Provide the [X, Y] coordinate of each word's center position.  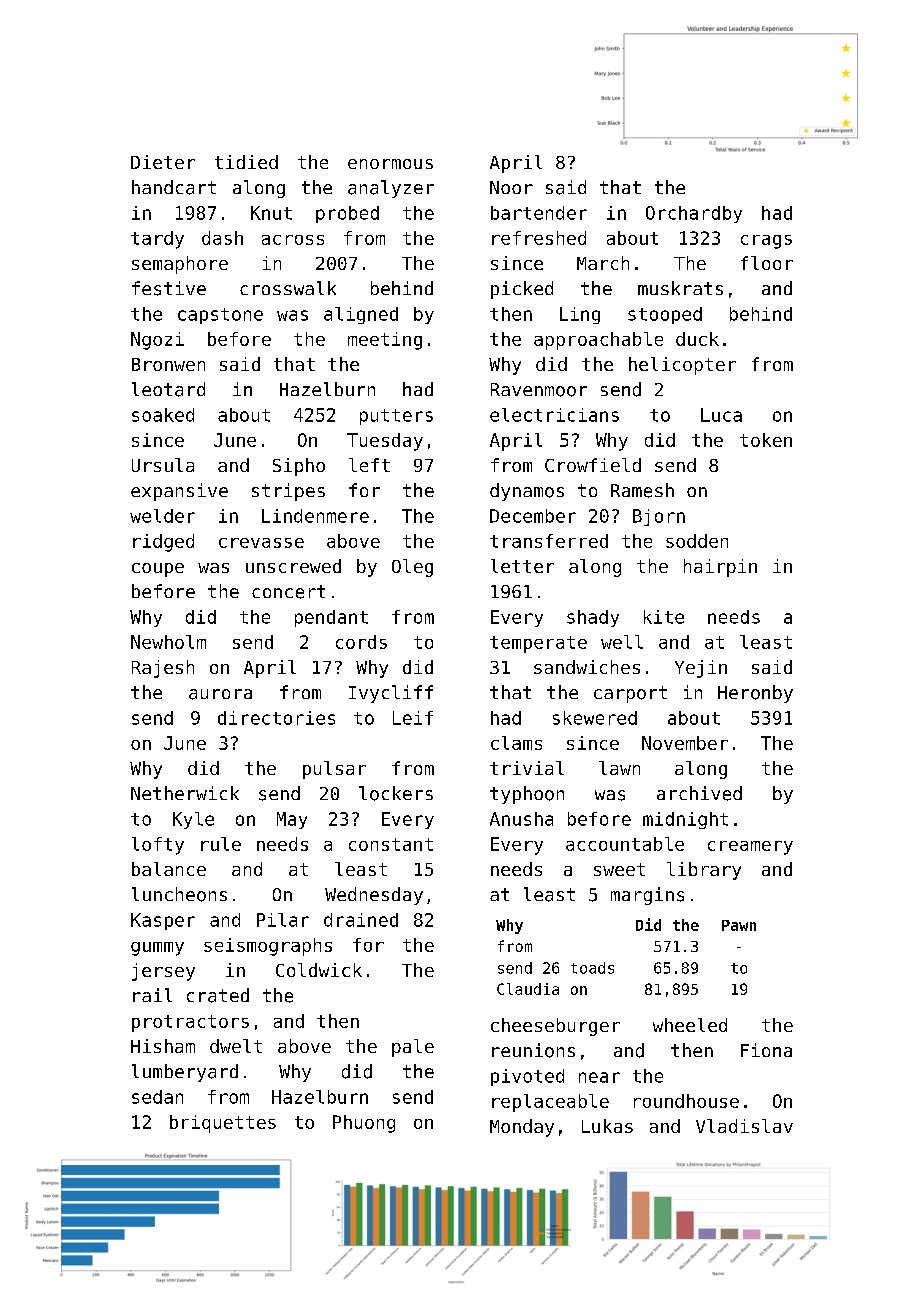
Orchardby [694, 214]
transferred [549, 541]
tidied [246, 162]
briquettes [223, 1124]
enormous [390, 164]
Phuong [364, 1124]
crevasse [261, 543]
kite [664, 617]
